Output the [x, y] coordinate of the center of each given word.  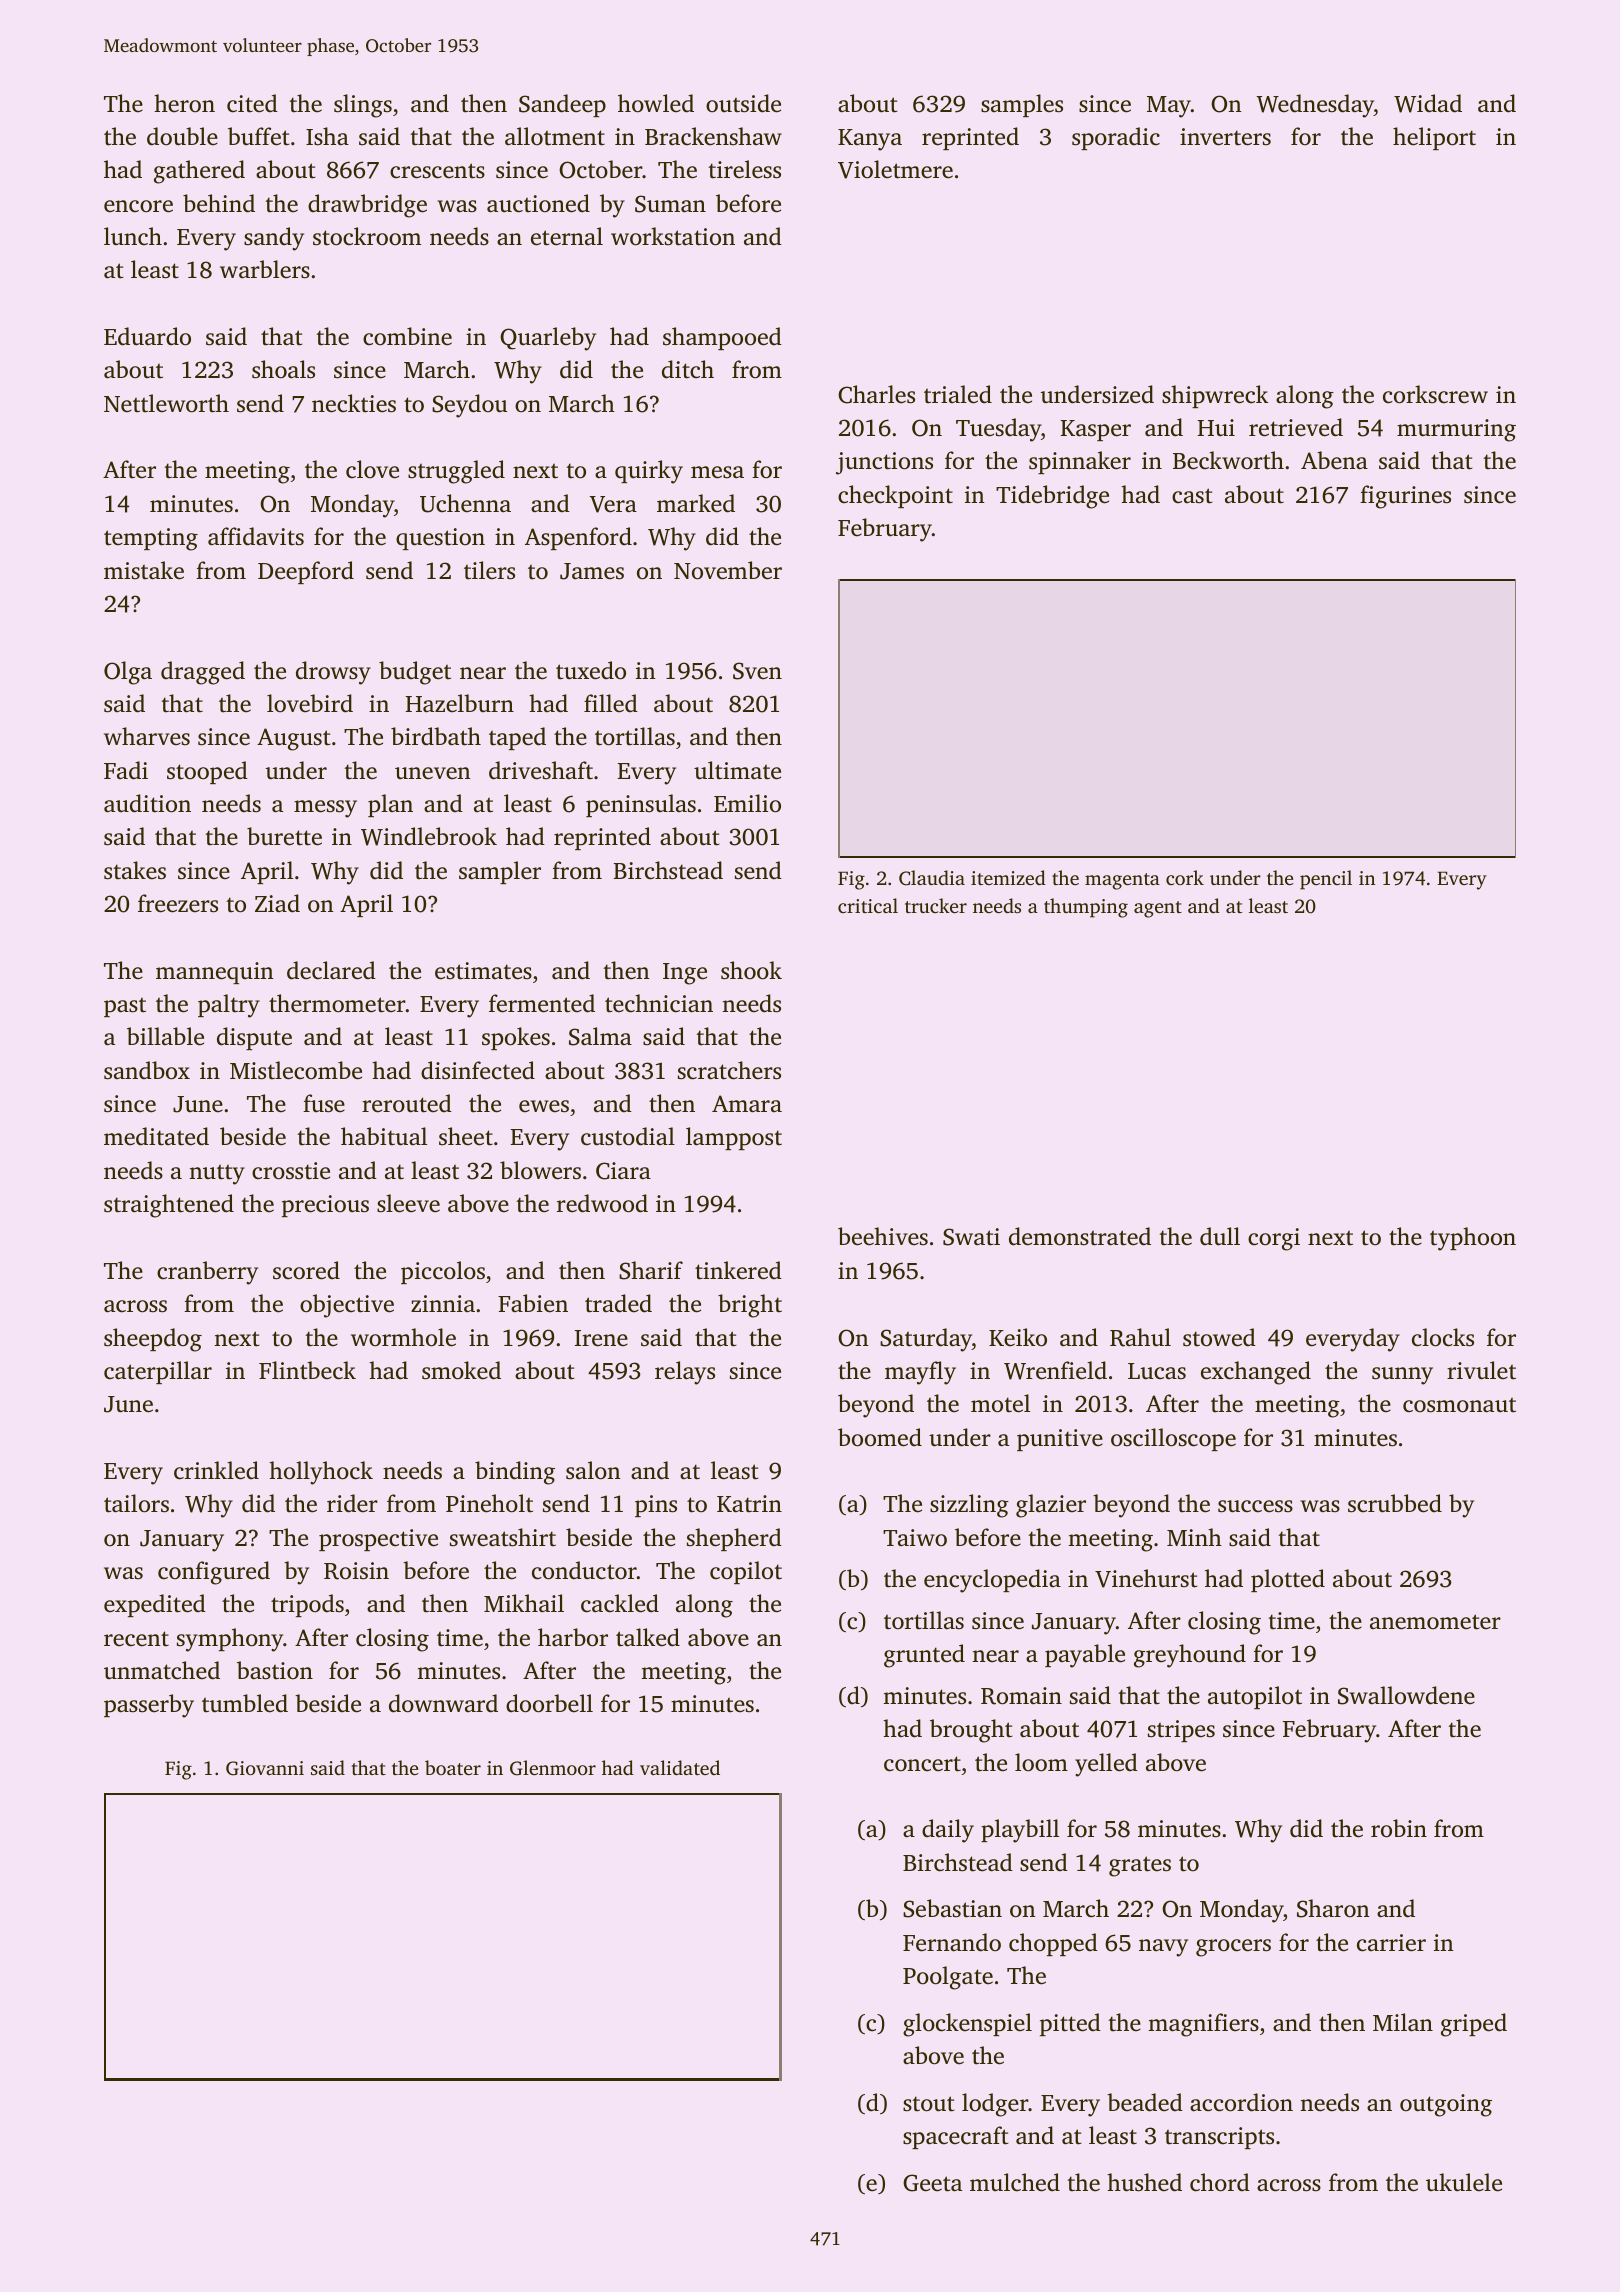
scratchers [729, 1070]
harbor [573, 1637]
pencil [1326, 880]
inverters [1225, 137]
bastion [275, 1670]
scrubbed [1395, 1503]
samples [1022, 105]
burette [284, 836]
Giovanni [265, 1768]
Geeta [932, 2183]
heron [184, 103]
